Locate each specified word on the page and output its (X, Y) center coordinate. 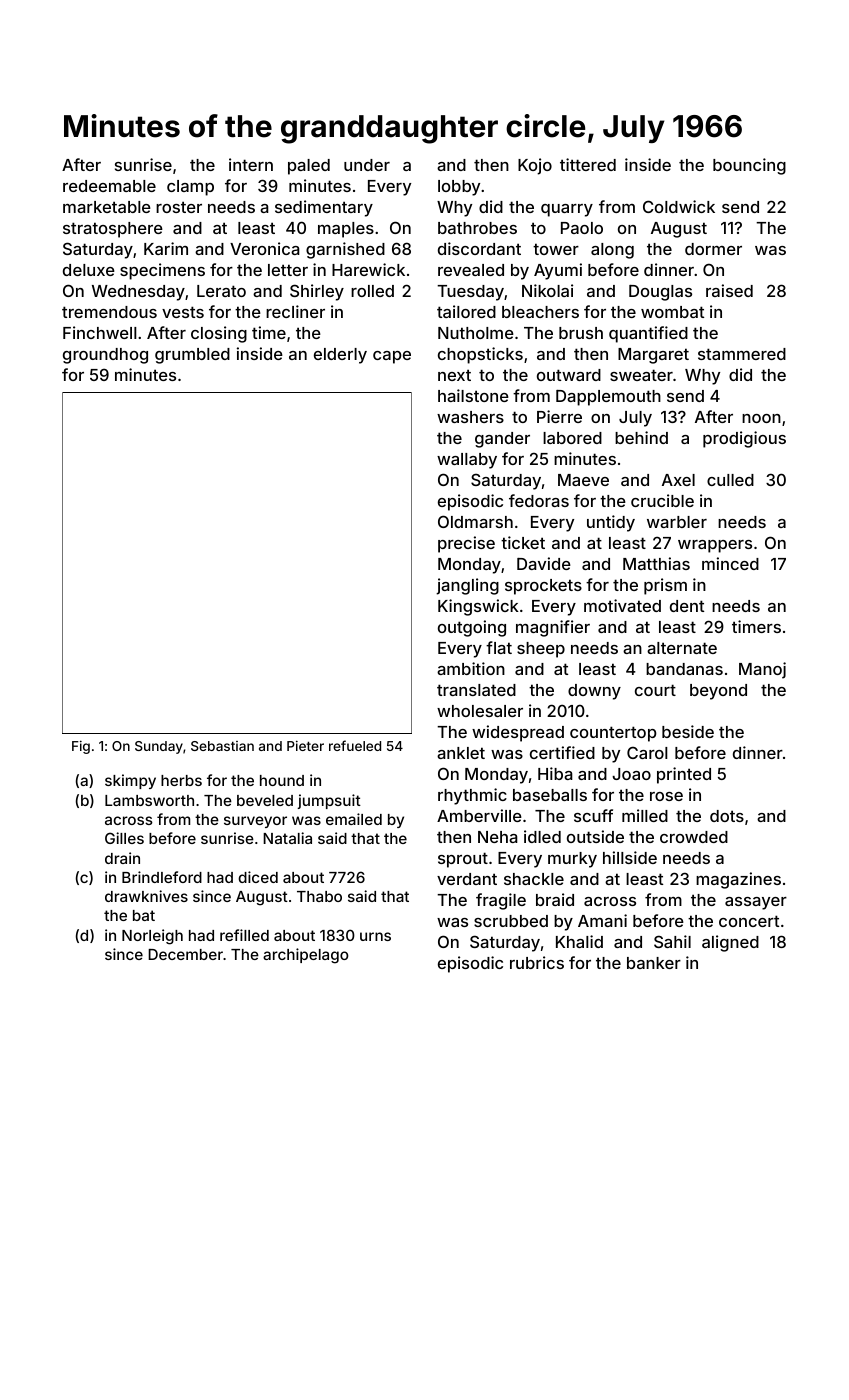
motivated (622, 605)
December (185, 954)
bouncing (749, 166)
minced (730, 563)
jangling (467, 586)
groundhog (105, 356)
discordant (479, 248)
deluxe (89, 270)
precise (466, 544)
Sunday (159, 747)
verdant (467, 879)
